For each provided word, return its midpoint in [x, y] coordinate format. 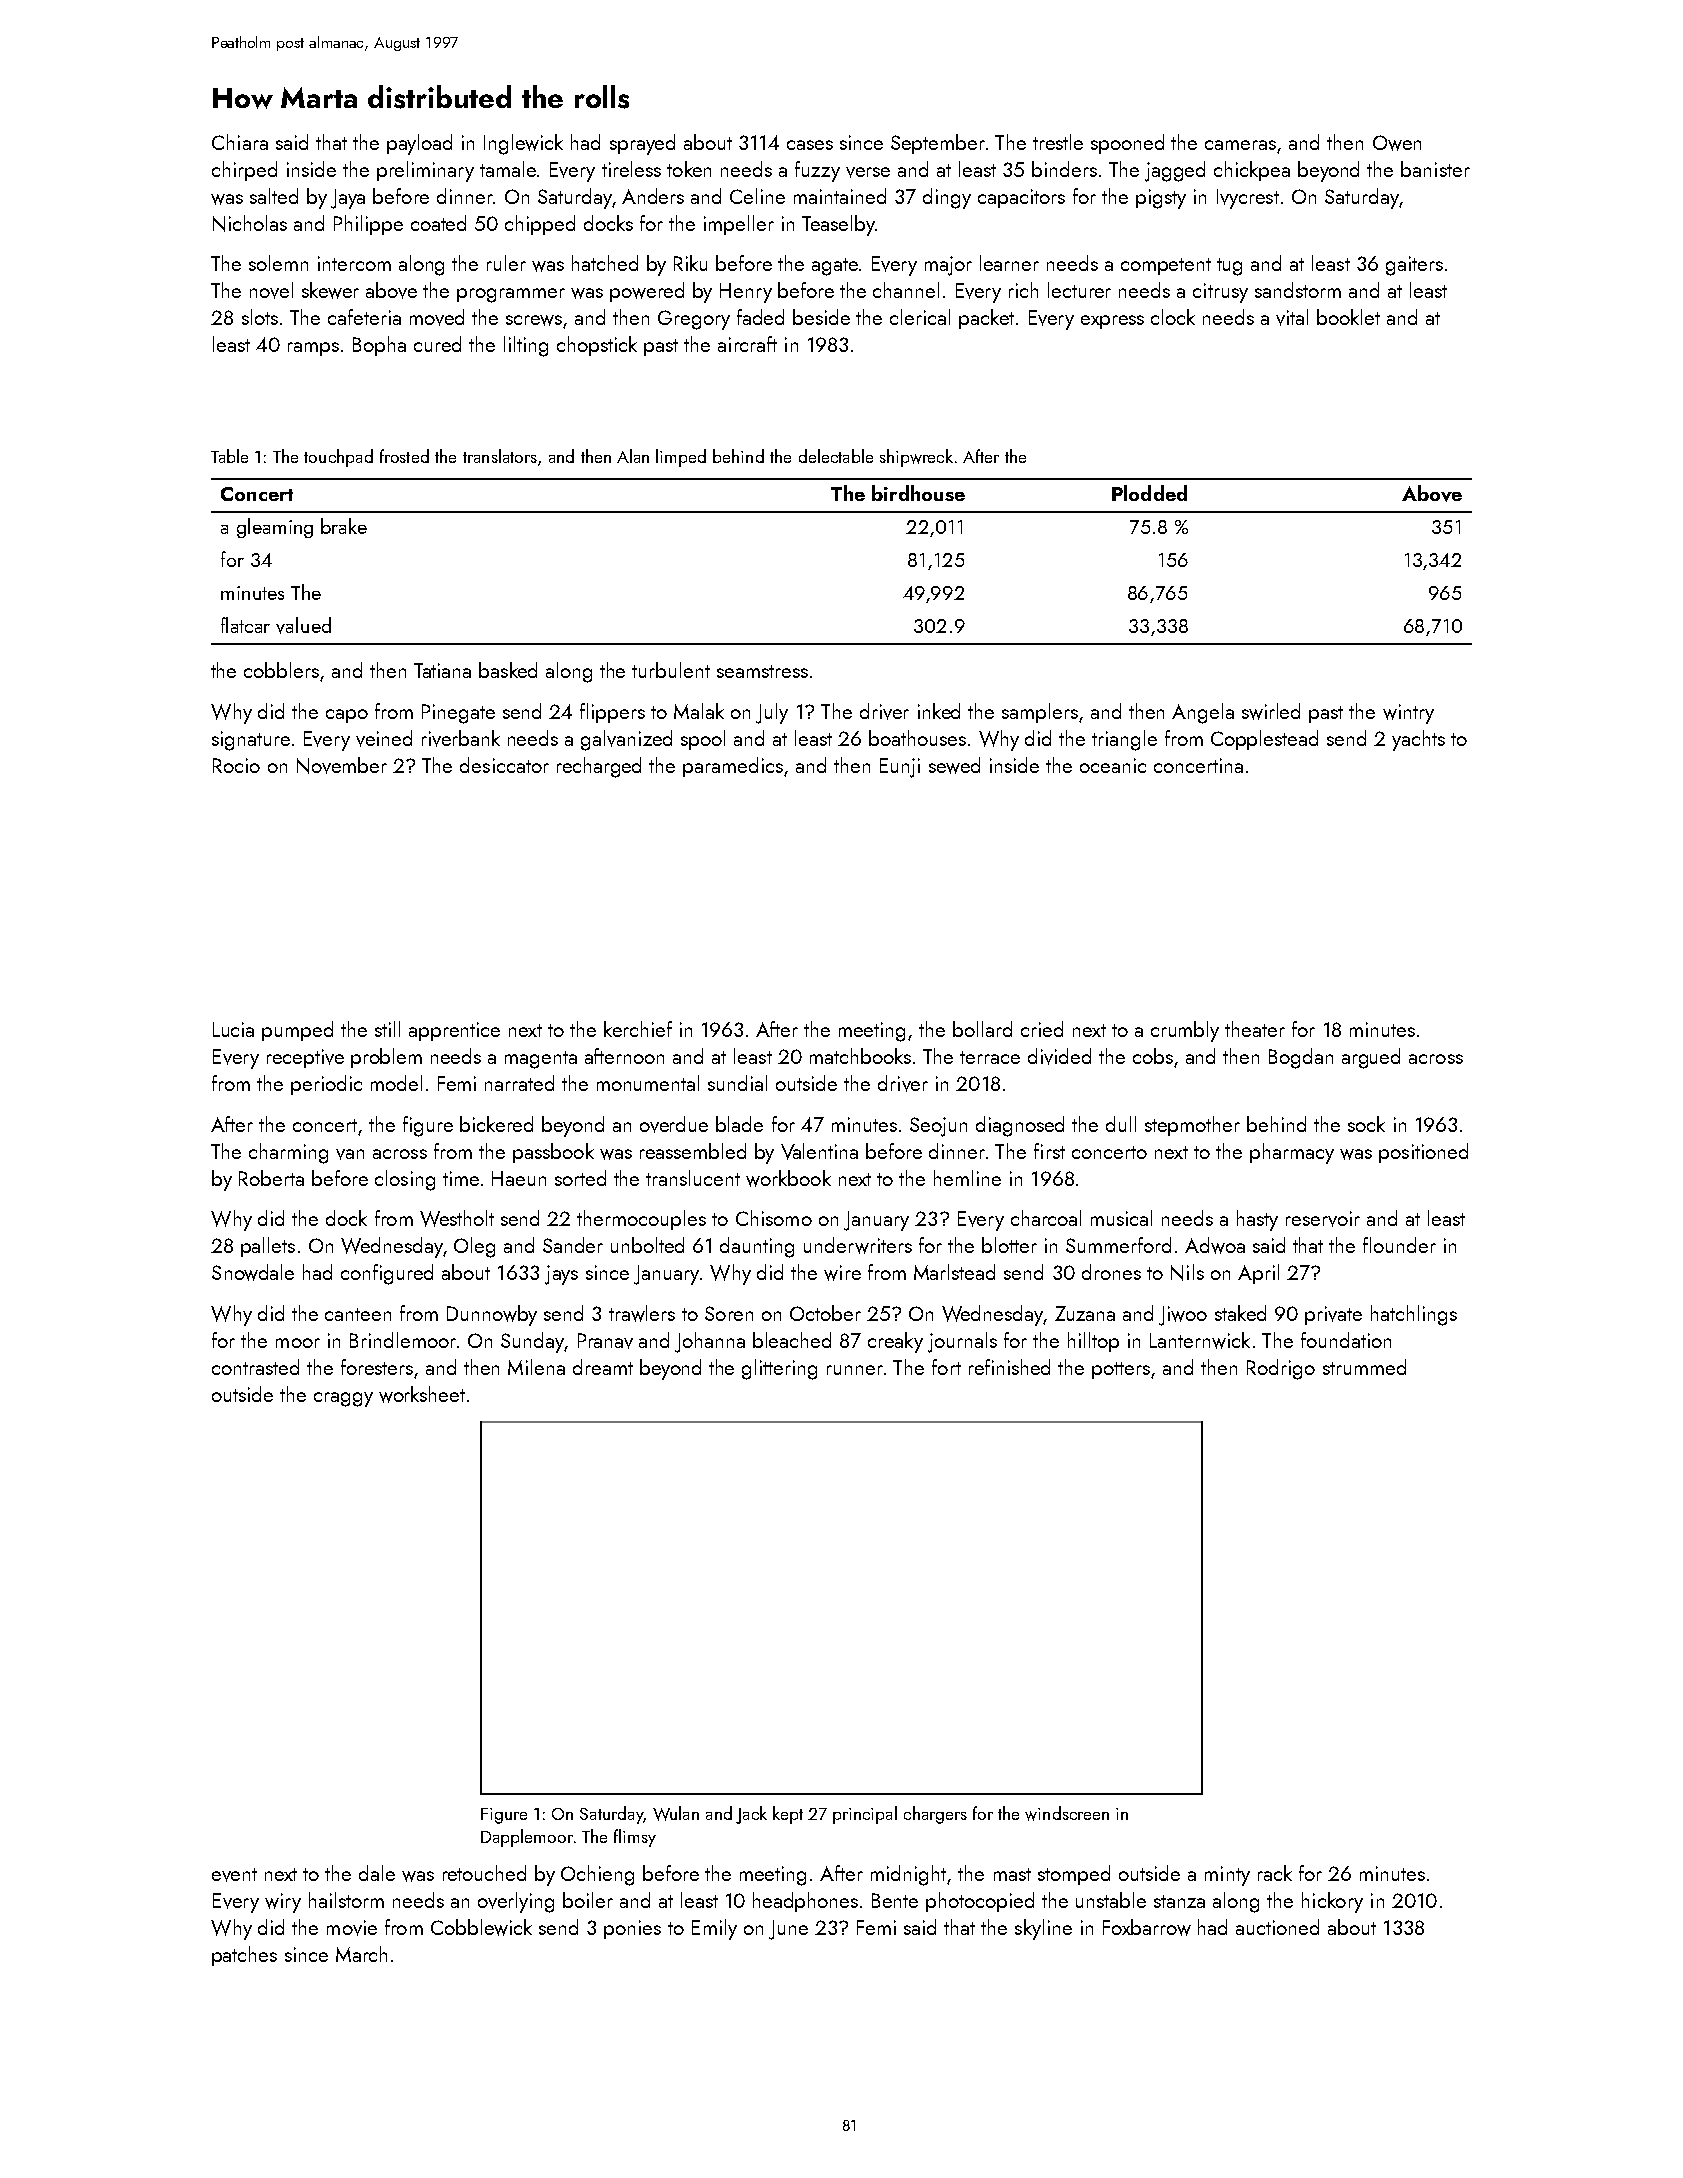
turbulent [671, 670]
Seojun [938, 1127]
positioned [1423, 1153]
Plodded [1149, 493]
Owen [1397, 143]
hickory [1332, 1902]
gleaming [275, 528]
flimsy [635, 1838]
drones [1111, 1272]
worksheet [422, 1394]
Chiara [240, 142]
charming [288, 1153]
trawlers [642, 1313]
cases [810, 145]
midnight [908, 1875]
